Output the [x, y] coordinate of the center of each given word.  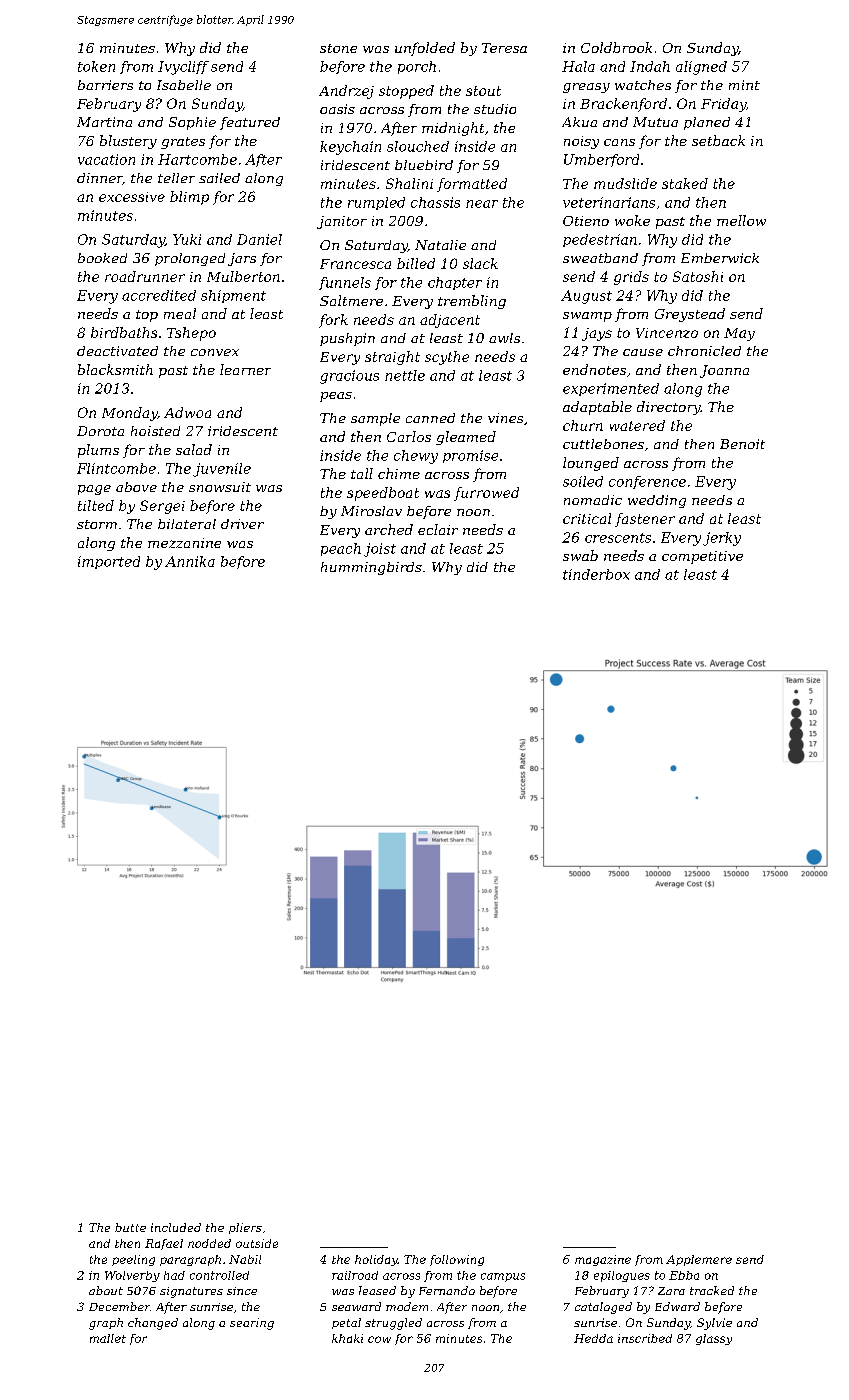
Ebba [684, 1275]
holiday [376, 1260]
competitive [702, 557]
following [457, 1260]
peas [336, 397]
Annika [190, 561]
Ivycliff [183, 68]
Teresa [504, 48]
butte [130, 1227]
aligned [701, 68]
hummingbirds [371, 568]
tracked [712, 1290]
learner [245, 369]
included [176, 1227]
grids [631, 278]
